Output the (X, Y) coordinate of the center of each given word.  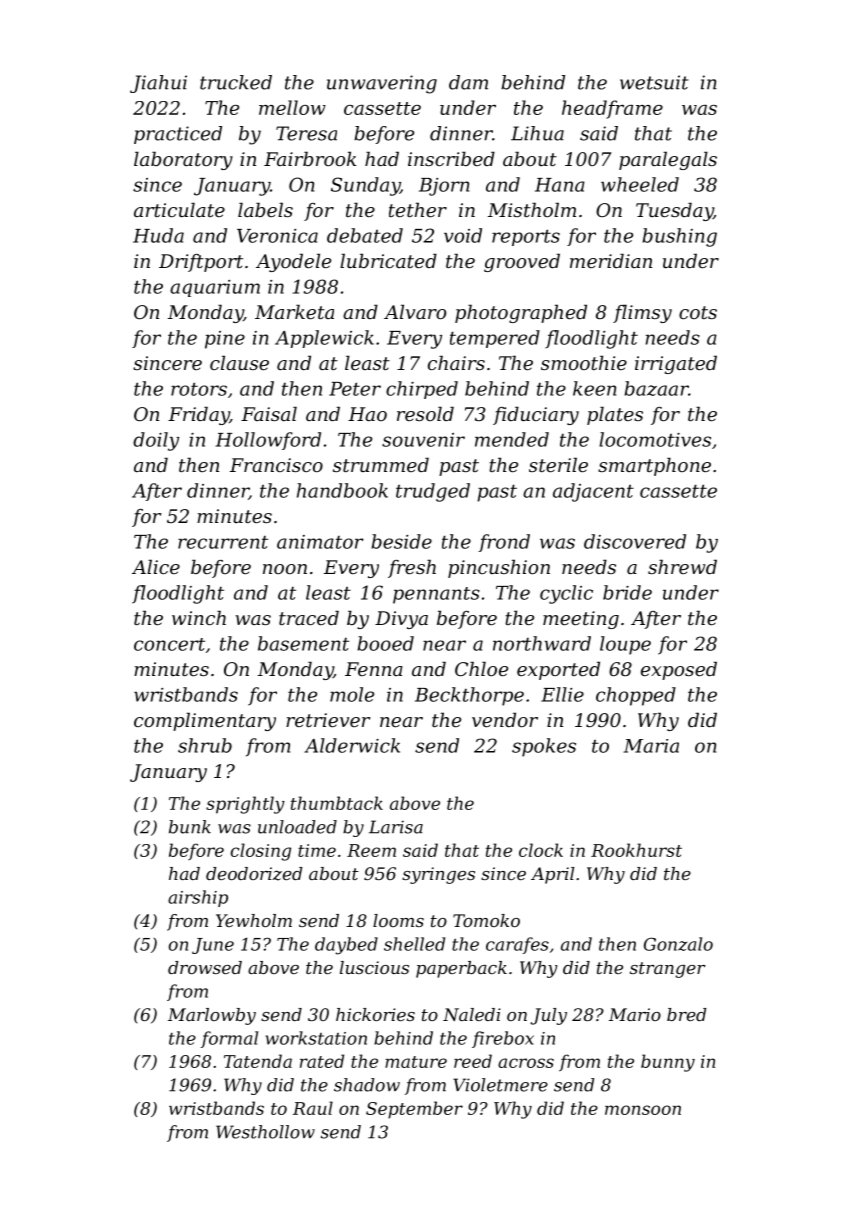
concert (169, 644)
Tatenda (258, 1061)
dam (468, 82)
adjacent (593, 492)
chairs (456, 362)
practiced (178, 135)
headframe (612, 109)
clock (541, 850)
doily (156, 441)
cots (698, 312)
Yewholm (254, 920)
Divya (401, 620)
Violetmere (500, 1085)
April (552, 875)
